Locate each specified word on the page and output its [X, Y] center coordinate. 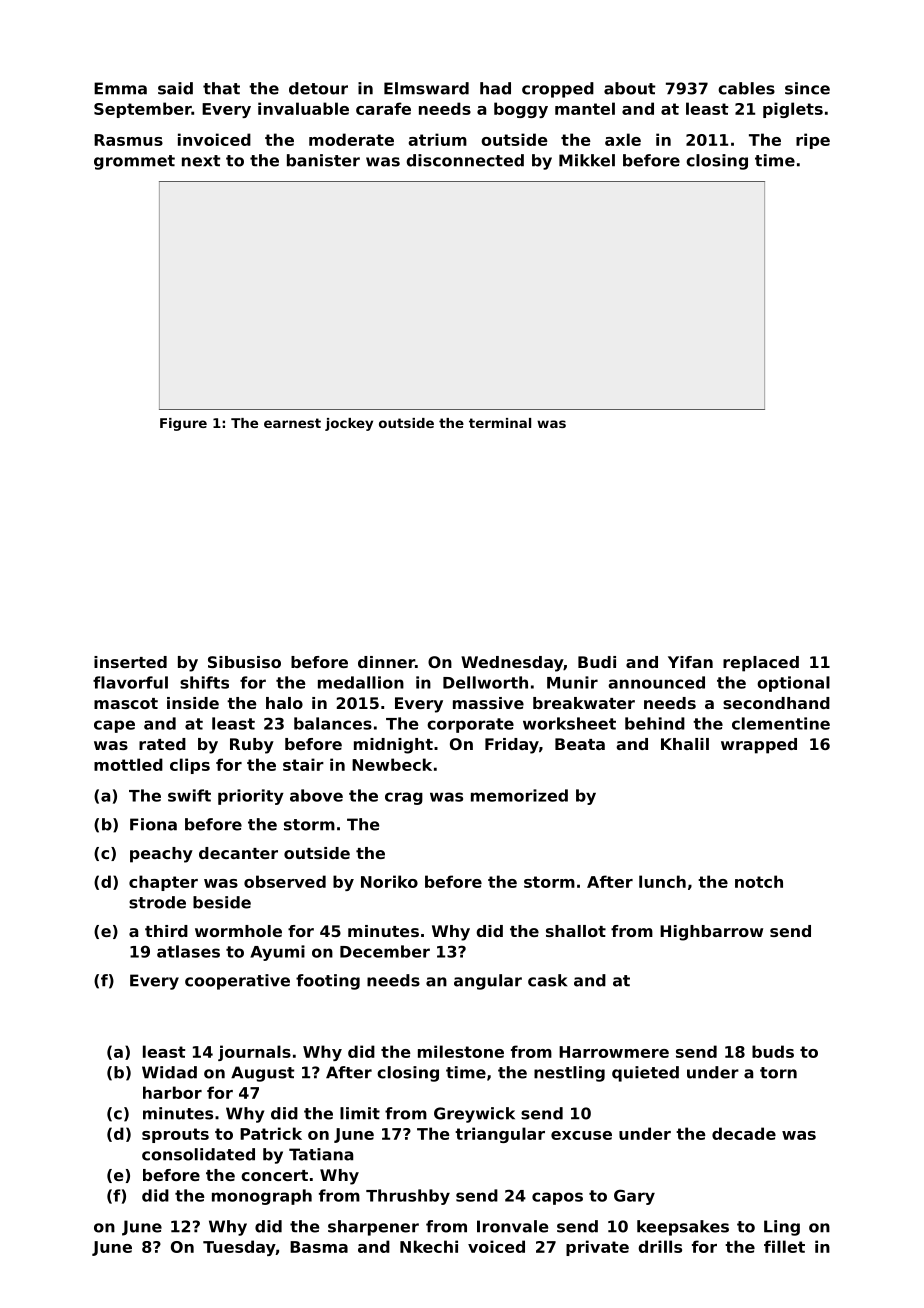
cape [114, 726]
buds [773, 1051]
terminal [500, 423]
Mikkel [587, 160]
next [201, 161]
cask [547, 980]
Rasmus [128, 140]
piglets [793, 110]
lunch [662, 881]
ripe [813, 141]
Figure [183, 424]
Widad [169, 1072]
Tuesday [239, 1248]
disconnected [465, 160]
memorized [519, 795]
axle [623, 139]
